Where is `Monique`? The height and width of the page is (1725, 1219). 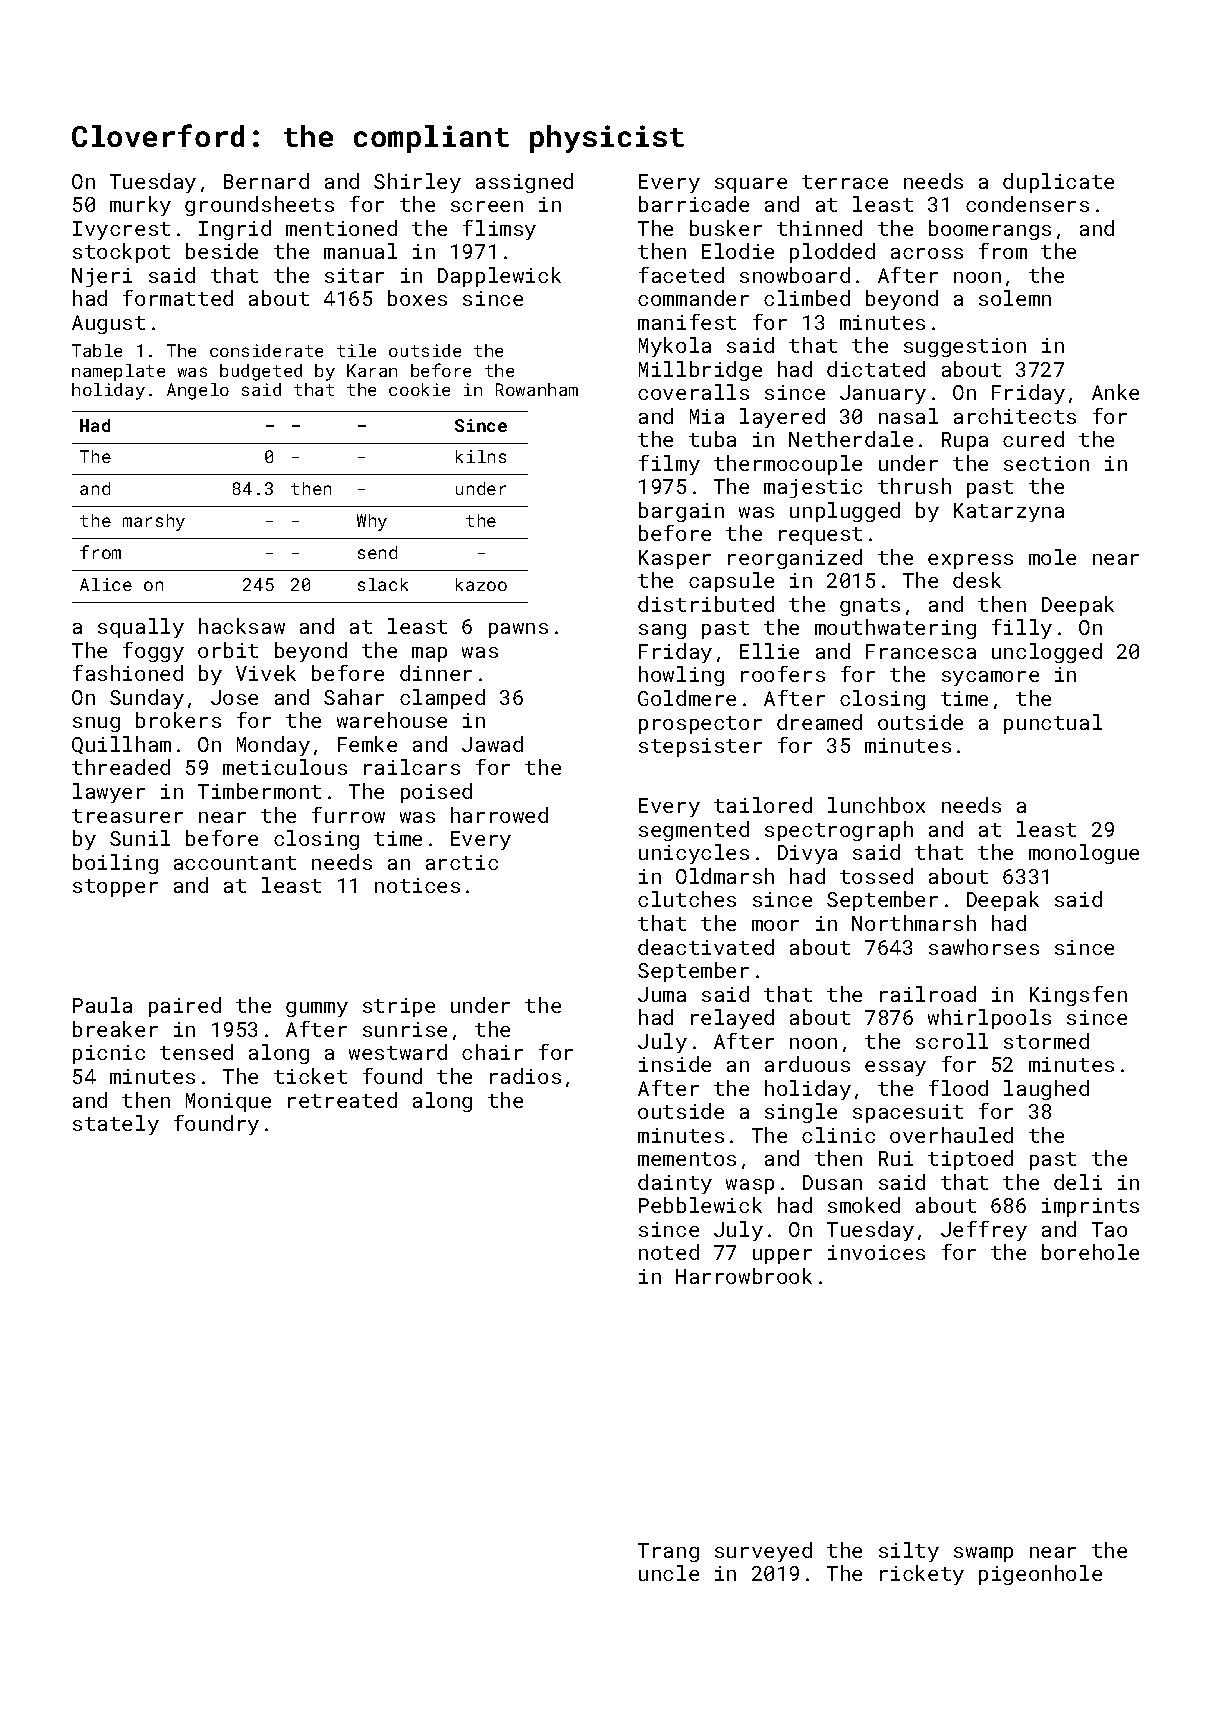 Monique is located at coordinates (228, 1102).
